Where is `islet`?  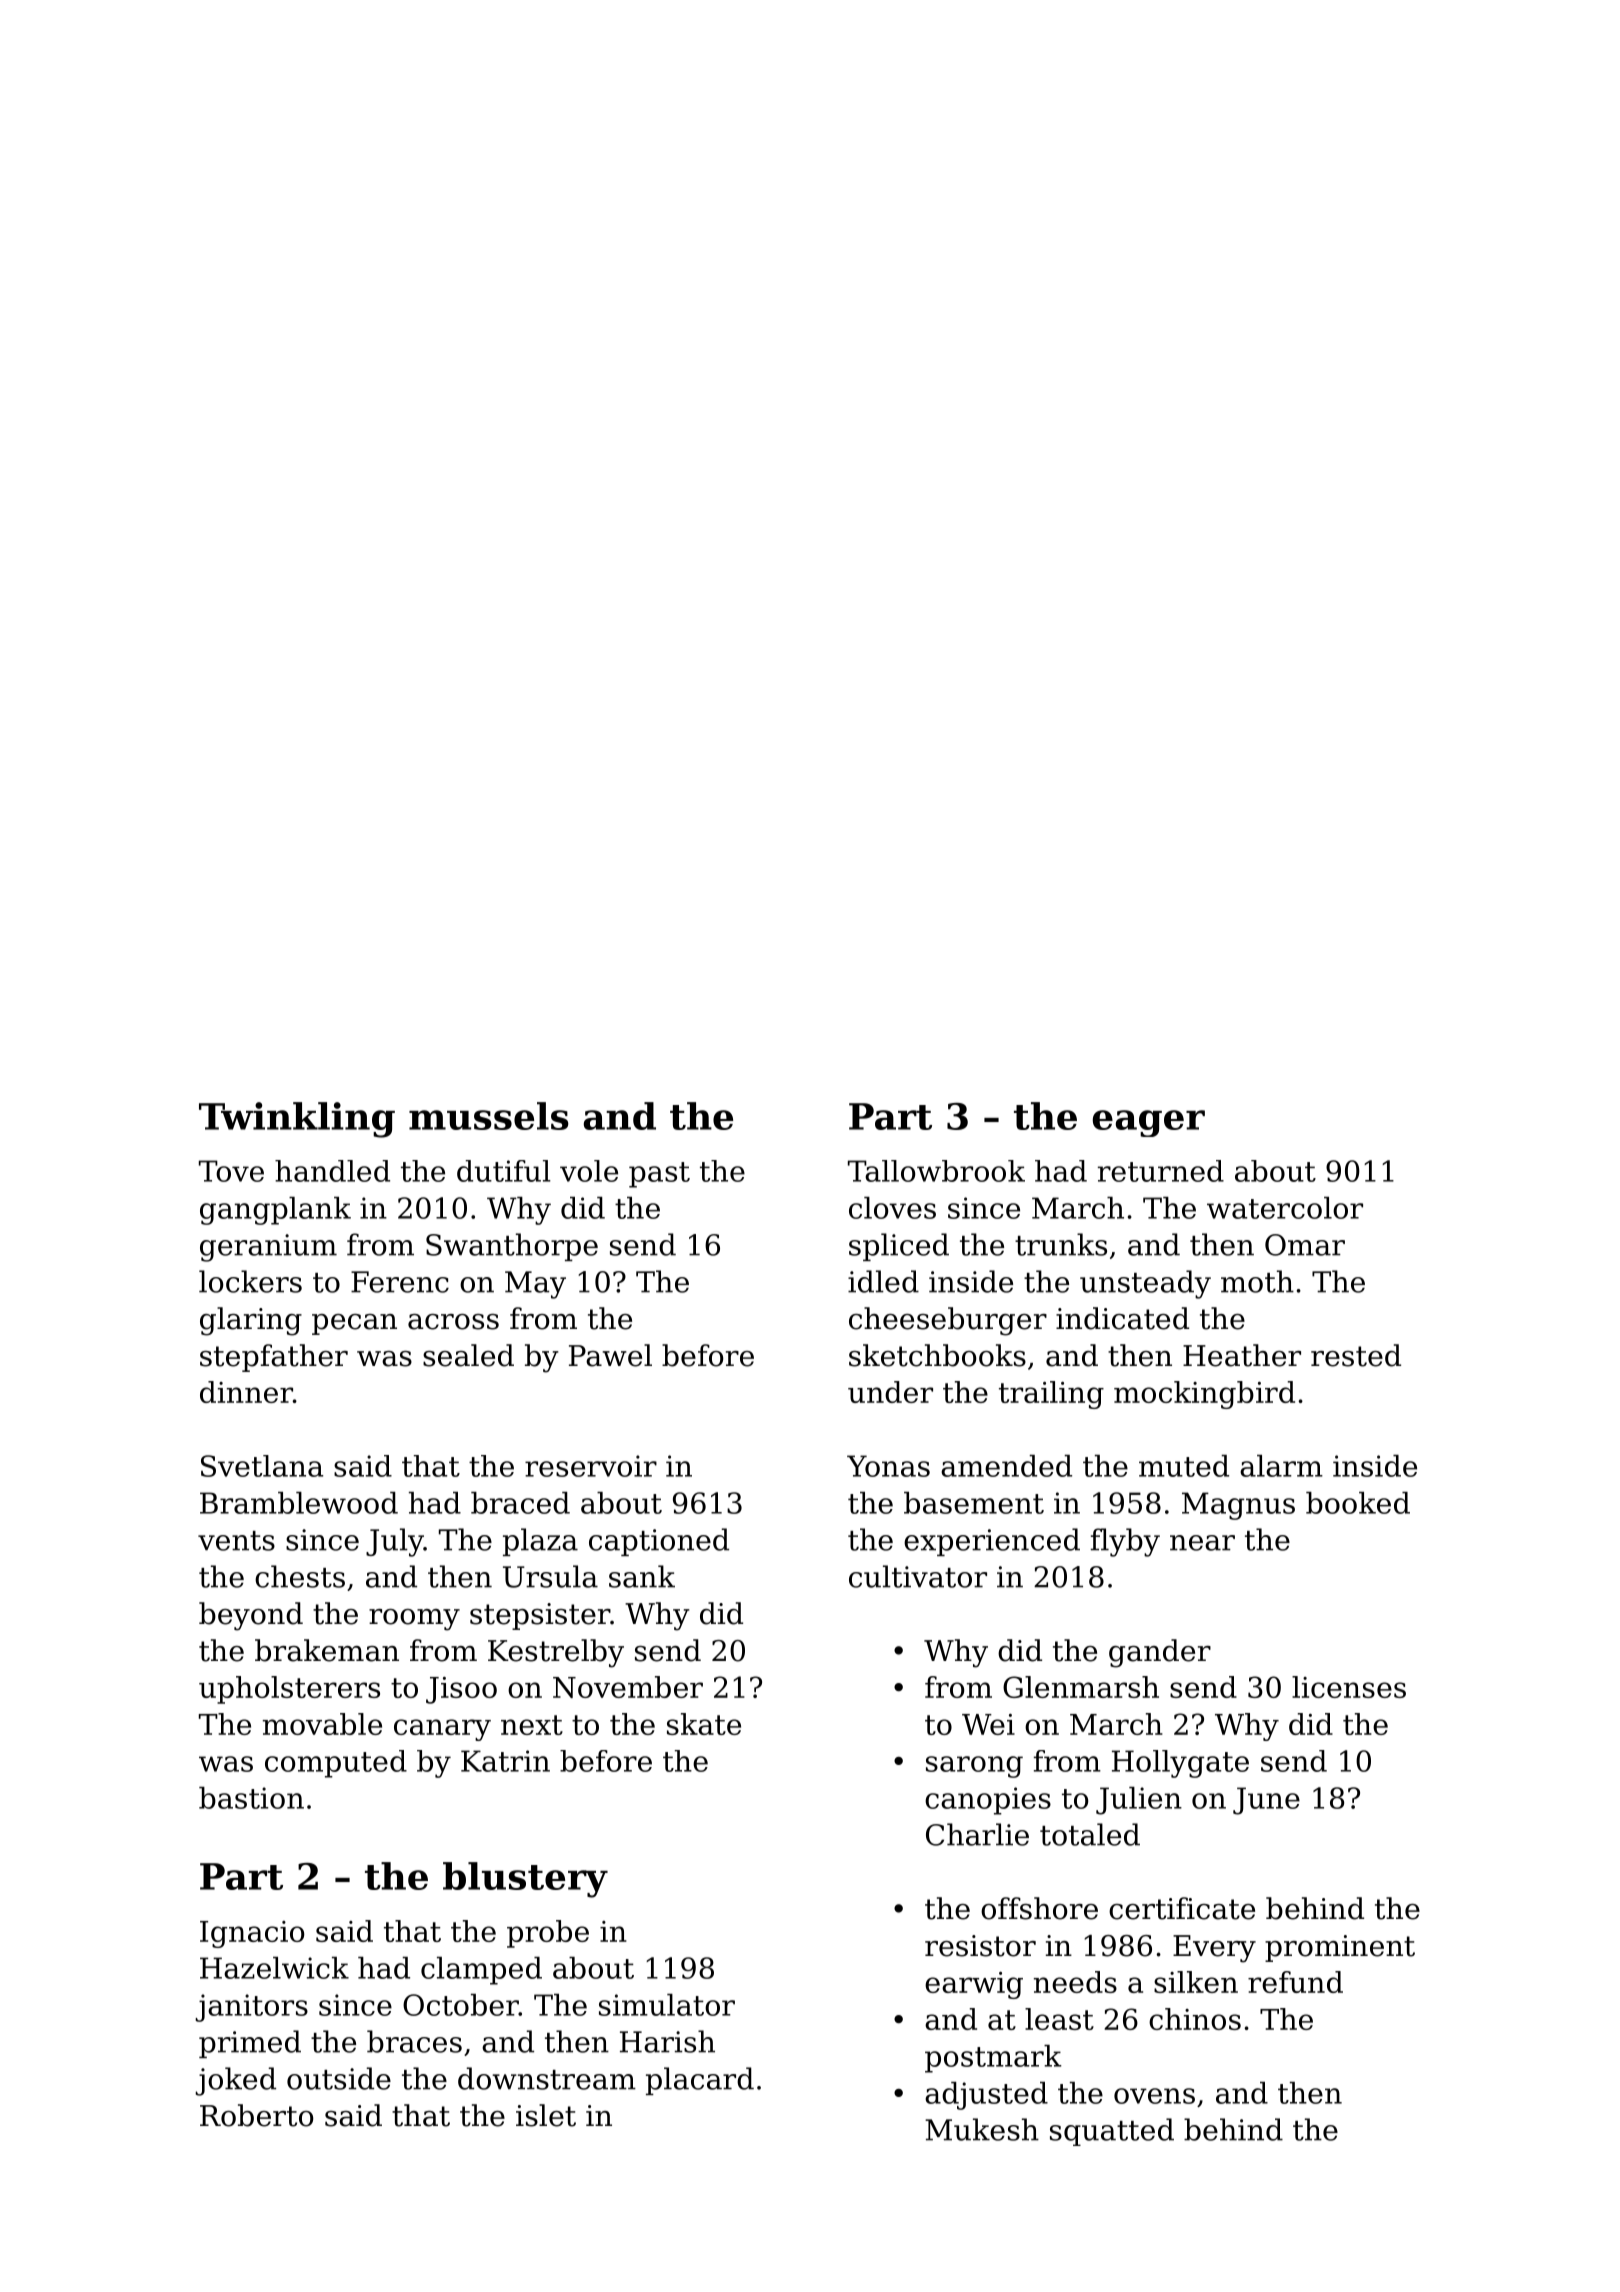
islet is located at coordinates (546, 2115).
